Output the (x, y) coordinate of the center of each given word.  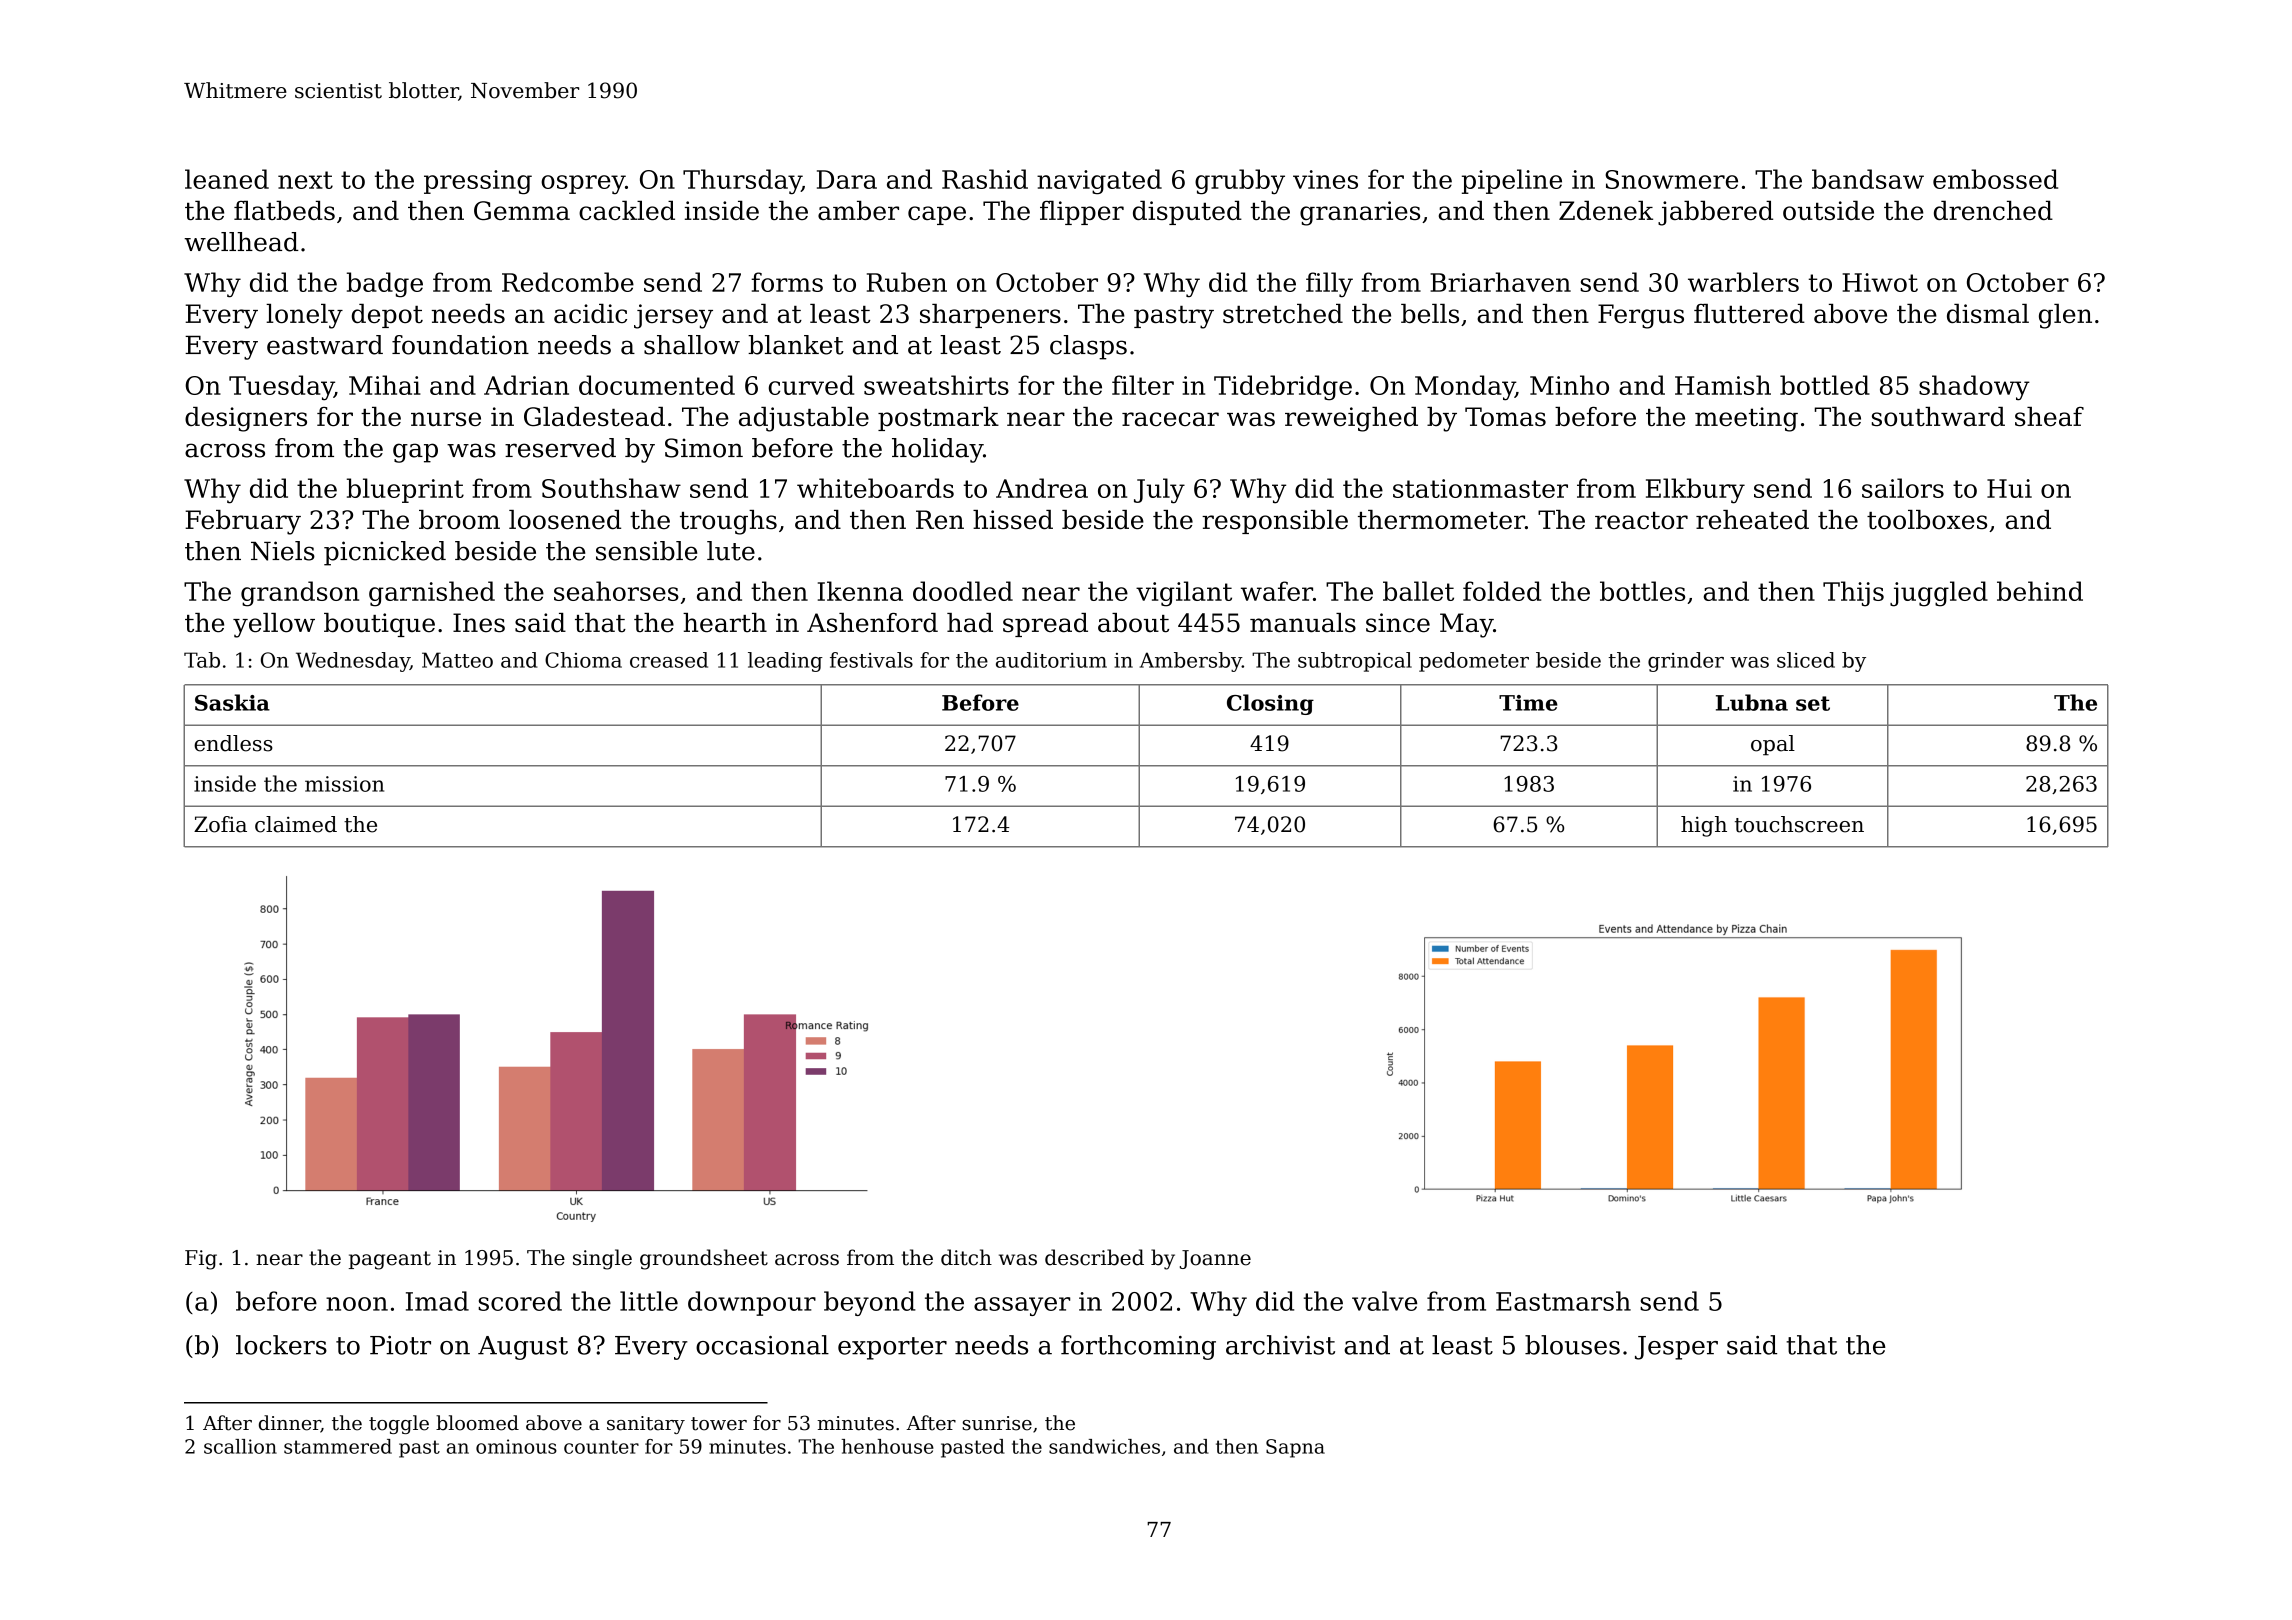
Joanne (1215, 1259)
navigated (1099, 182)
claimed (296, 824)
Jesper (1676, 1348)
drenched (1993, 210)
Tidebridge (1283, 388)
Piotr (400, 1345)
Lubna (1752, 702)
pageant (390, 1260)
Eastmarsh (1563, 1301)
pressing (478, 182)
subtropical (1355, 662)
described (1094, 1257)
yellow (274, 625)
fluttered (1749, 313)
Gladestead (594, 416)
